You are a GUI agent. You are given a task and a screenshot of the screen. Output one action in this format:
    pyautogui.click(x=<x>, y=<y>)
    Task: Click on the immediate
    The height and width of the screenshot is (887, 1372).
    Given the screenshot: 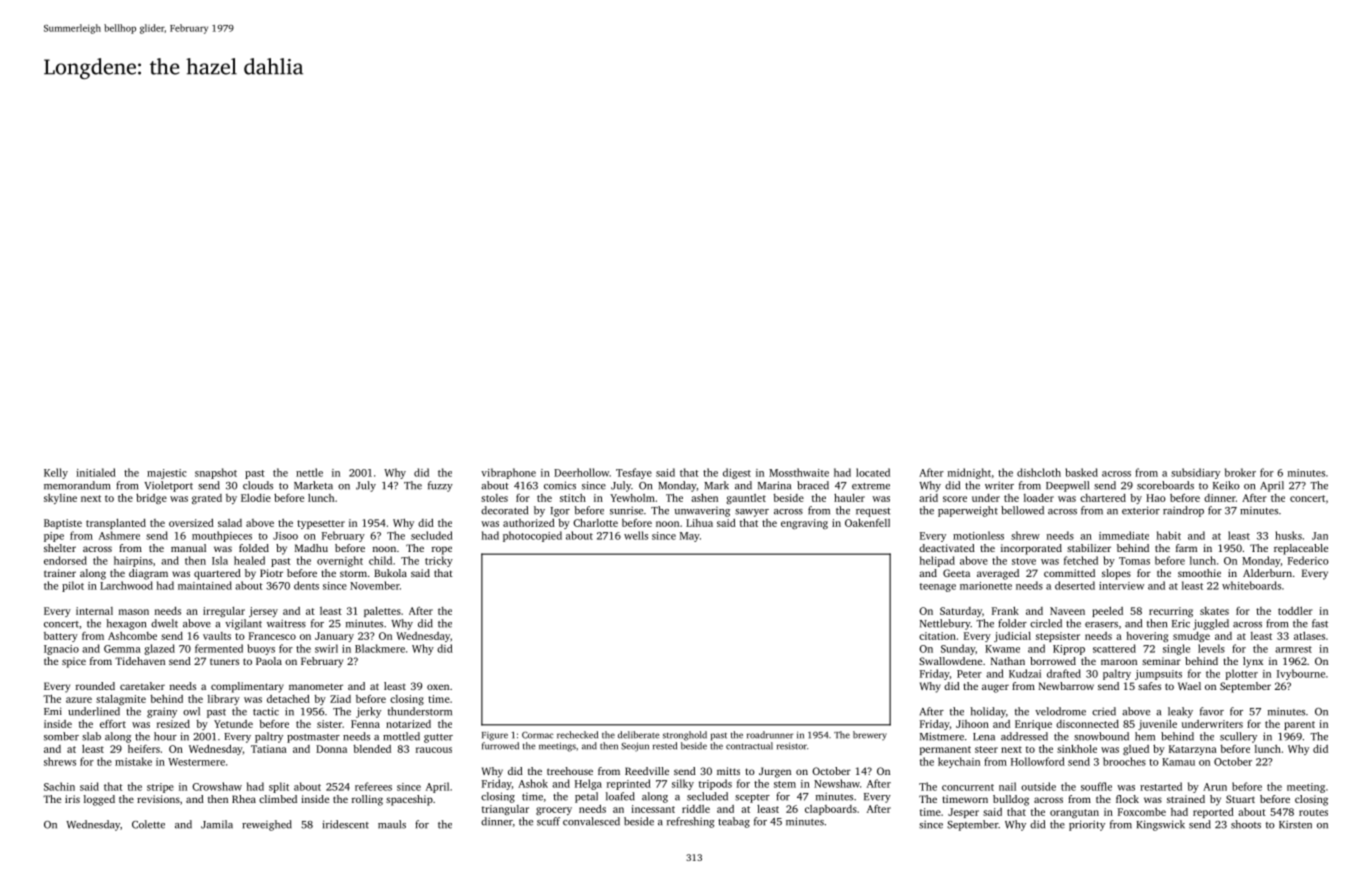 What is the action you would take?
    pyautogui.click(x=1124, y=535)
